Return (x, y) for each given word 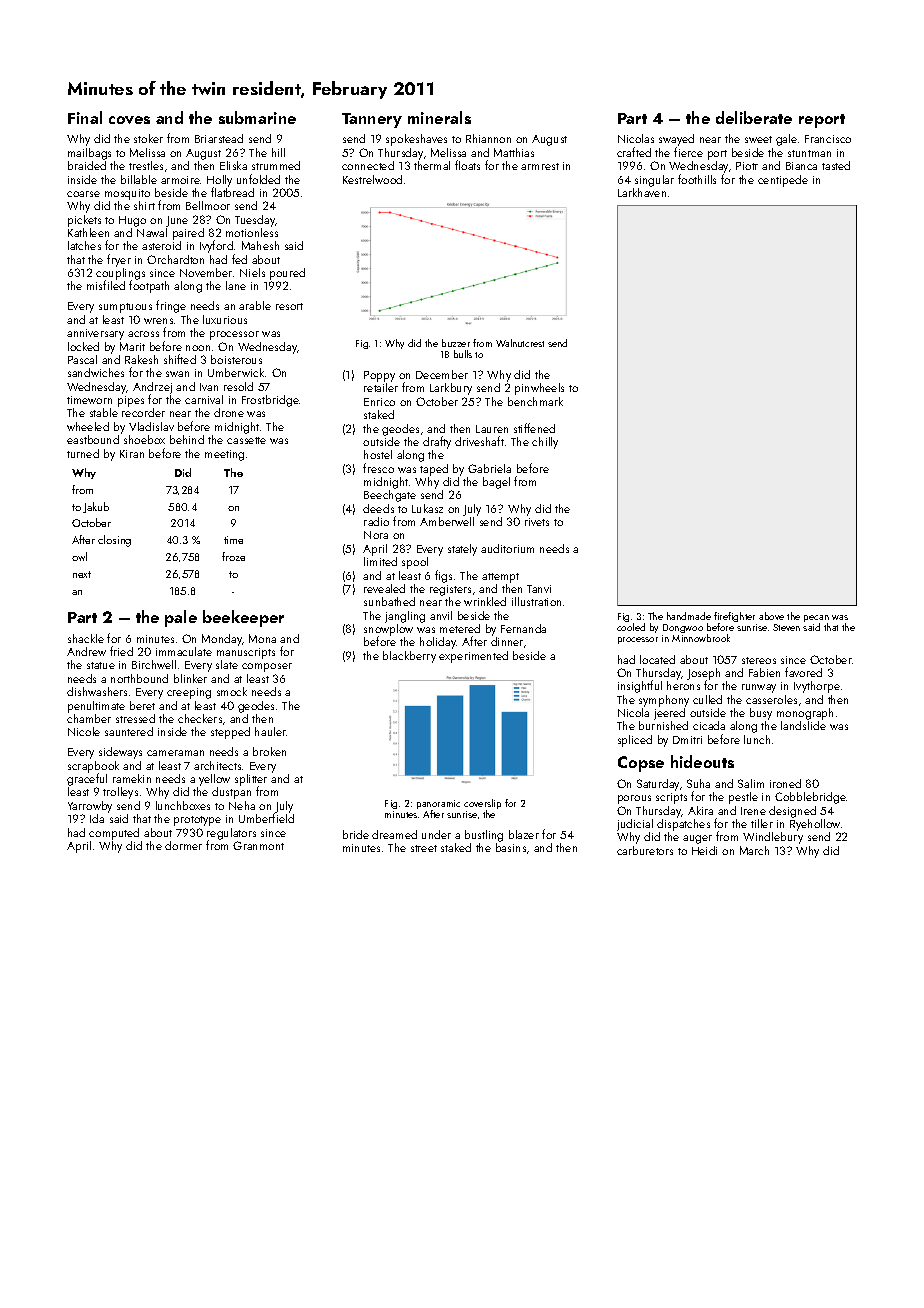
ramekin (132, 778)
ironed (785, 783)
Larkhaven (642, 192)
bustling (484, 836)
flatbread (232, 192)
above (771, 616)
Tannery (372, 120)
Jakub (96, 507)
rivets (537, 522)
